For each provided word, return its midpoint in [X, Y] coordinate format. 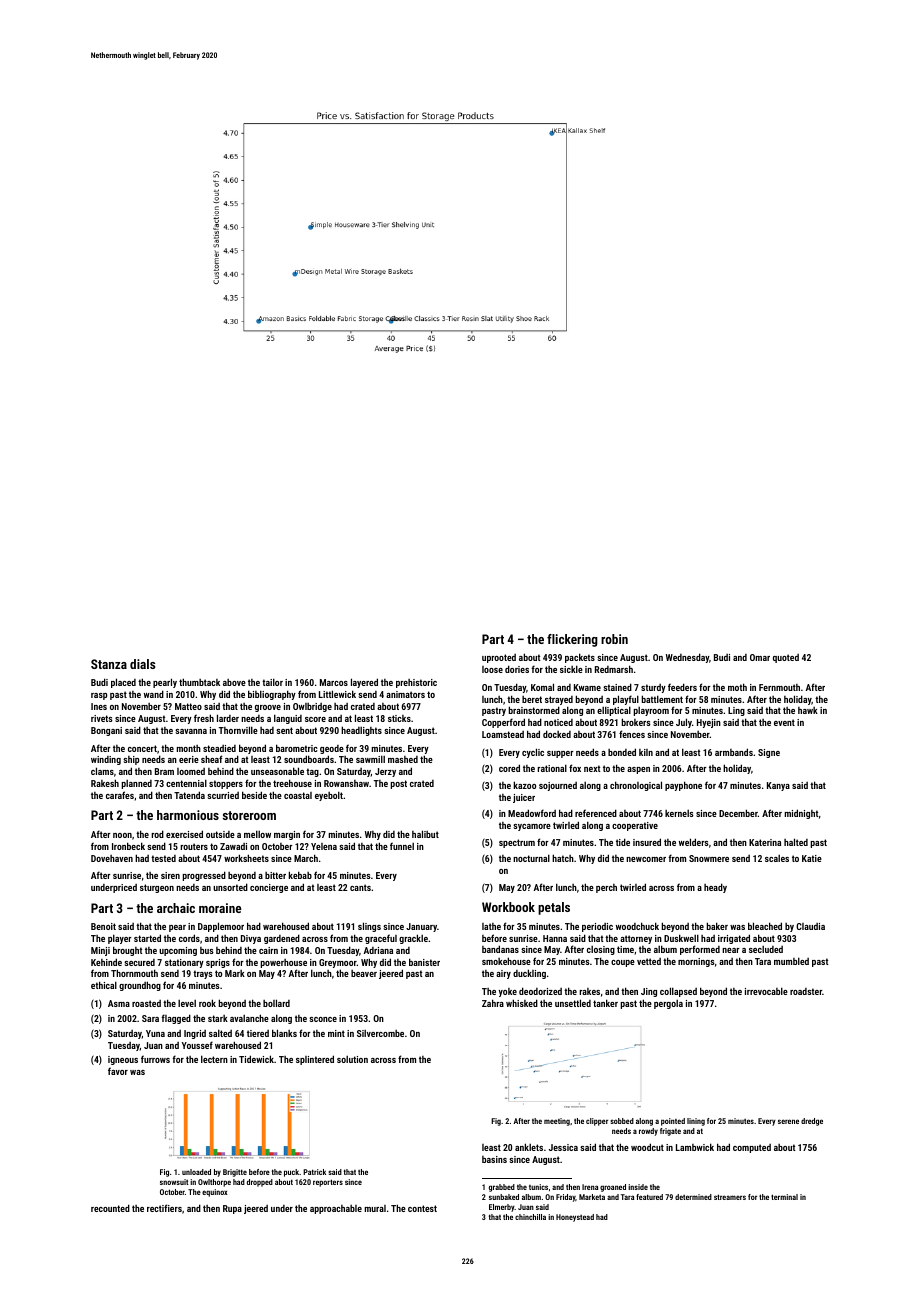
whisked [522, 1003]
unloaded [196, 1172]
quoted [786, 658]
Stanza [109, 664]
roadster [806, 991]
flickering [572, 640]
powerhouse [283, 963]
